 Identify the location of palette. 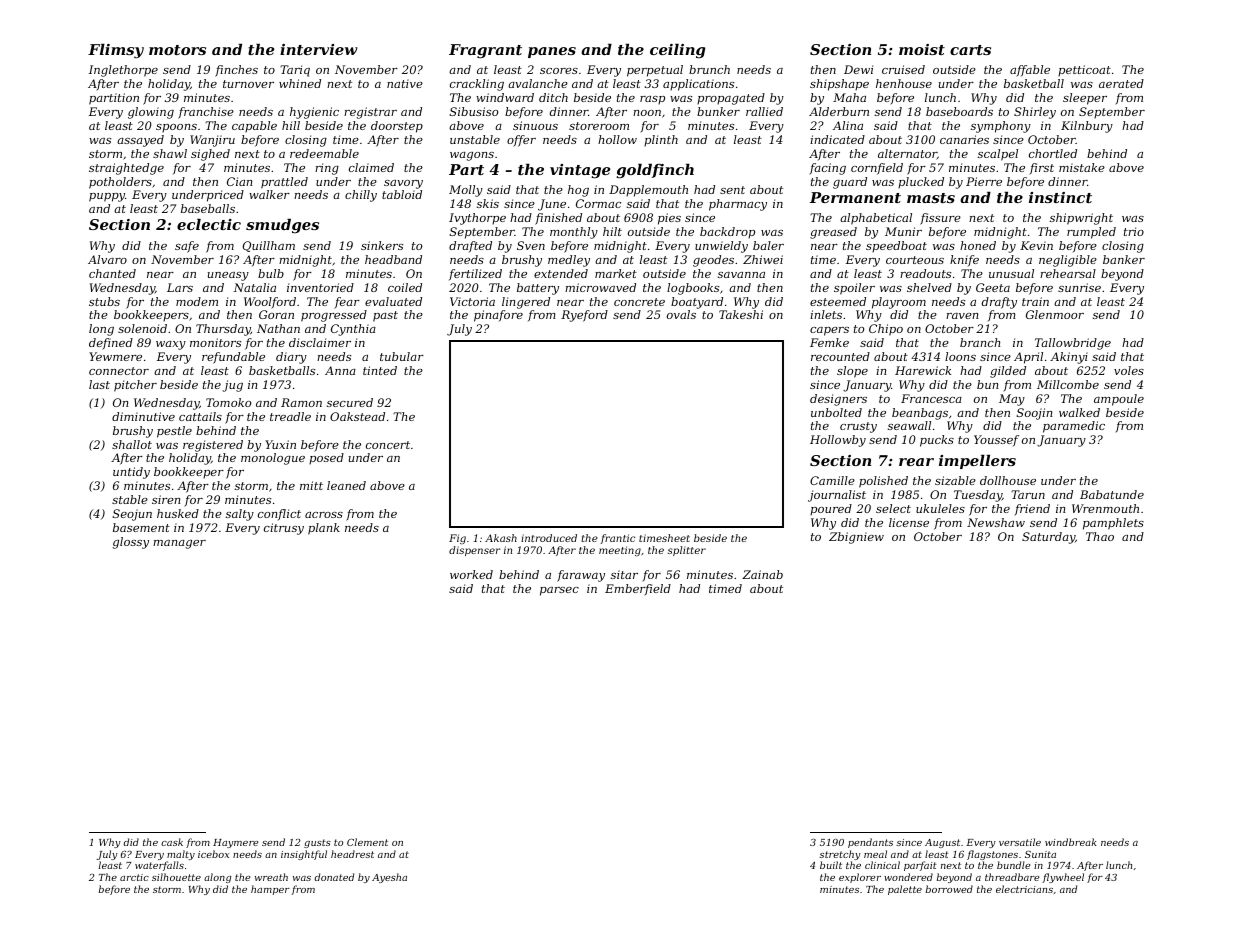
(905, 890).
